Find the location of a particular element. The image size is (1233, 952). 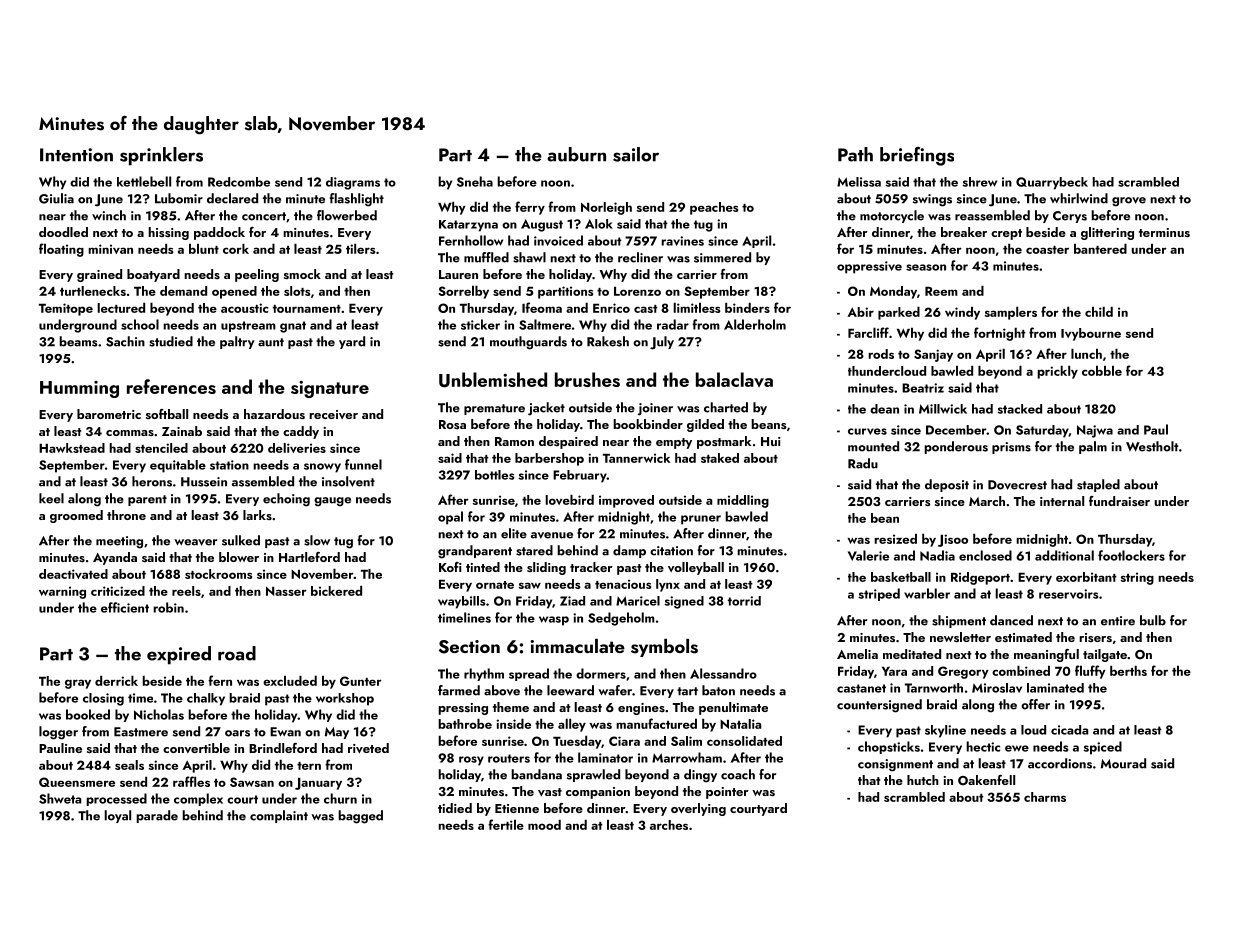

bagged is located at coordinates (360, 817).
